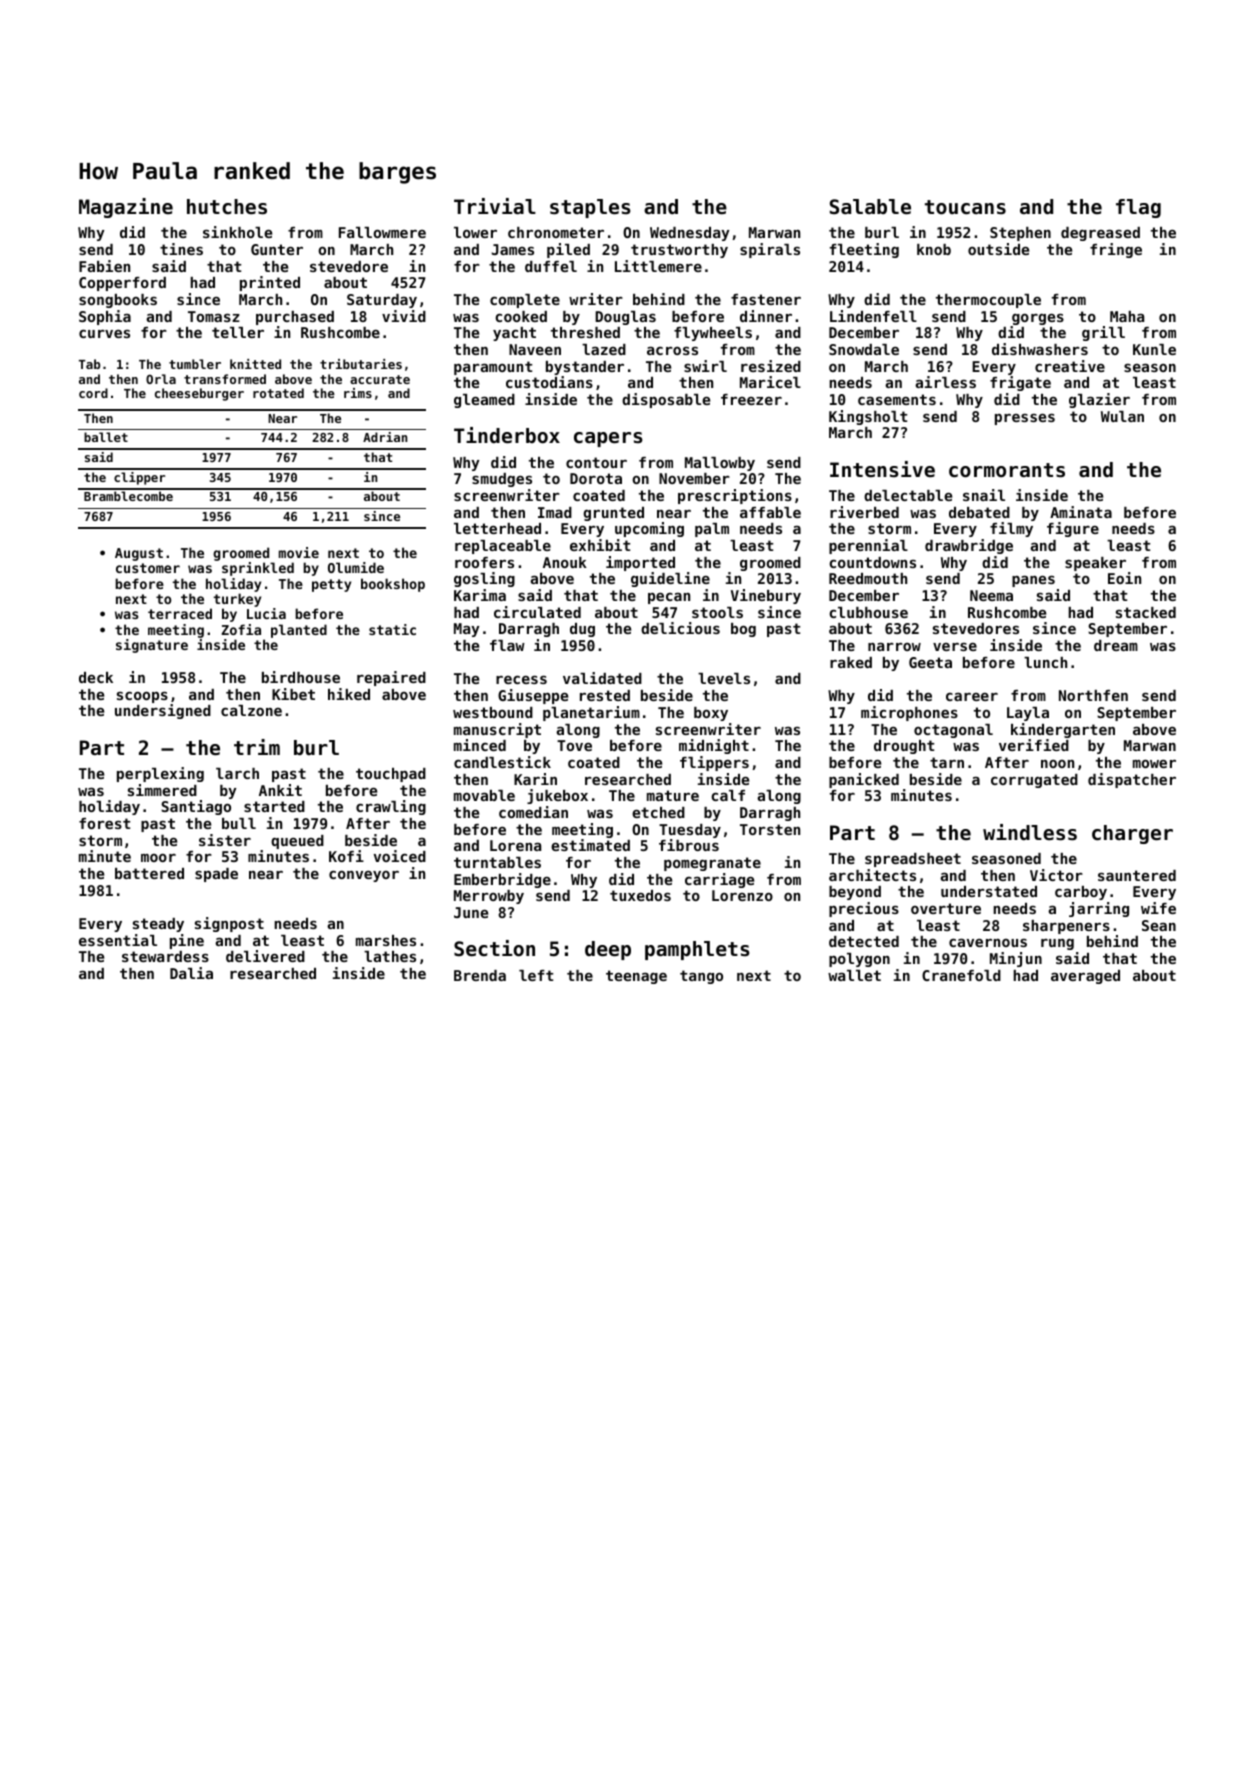  Describe the element at coordinates (484, 579) in the screenshot. I see `gosling` at that location.
